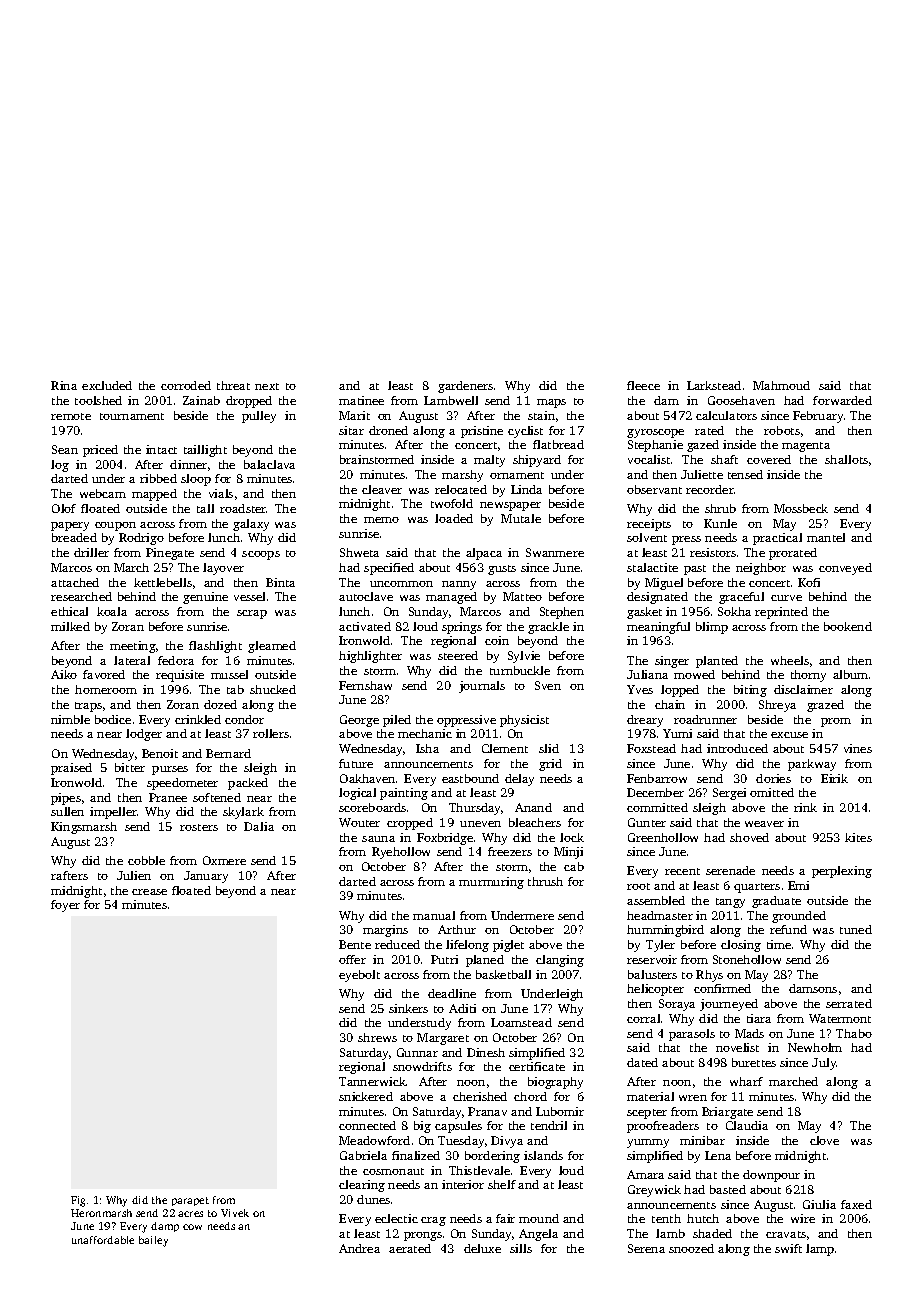  What do you see at coordinates (842, 872) in the image?
I see `perplexing` at bounding box center [842, 872].
